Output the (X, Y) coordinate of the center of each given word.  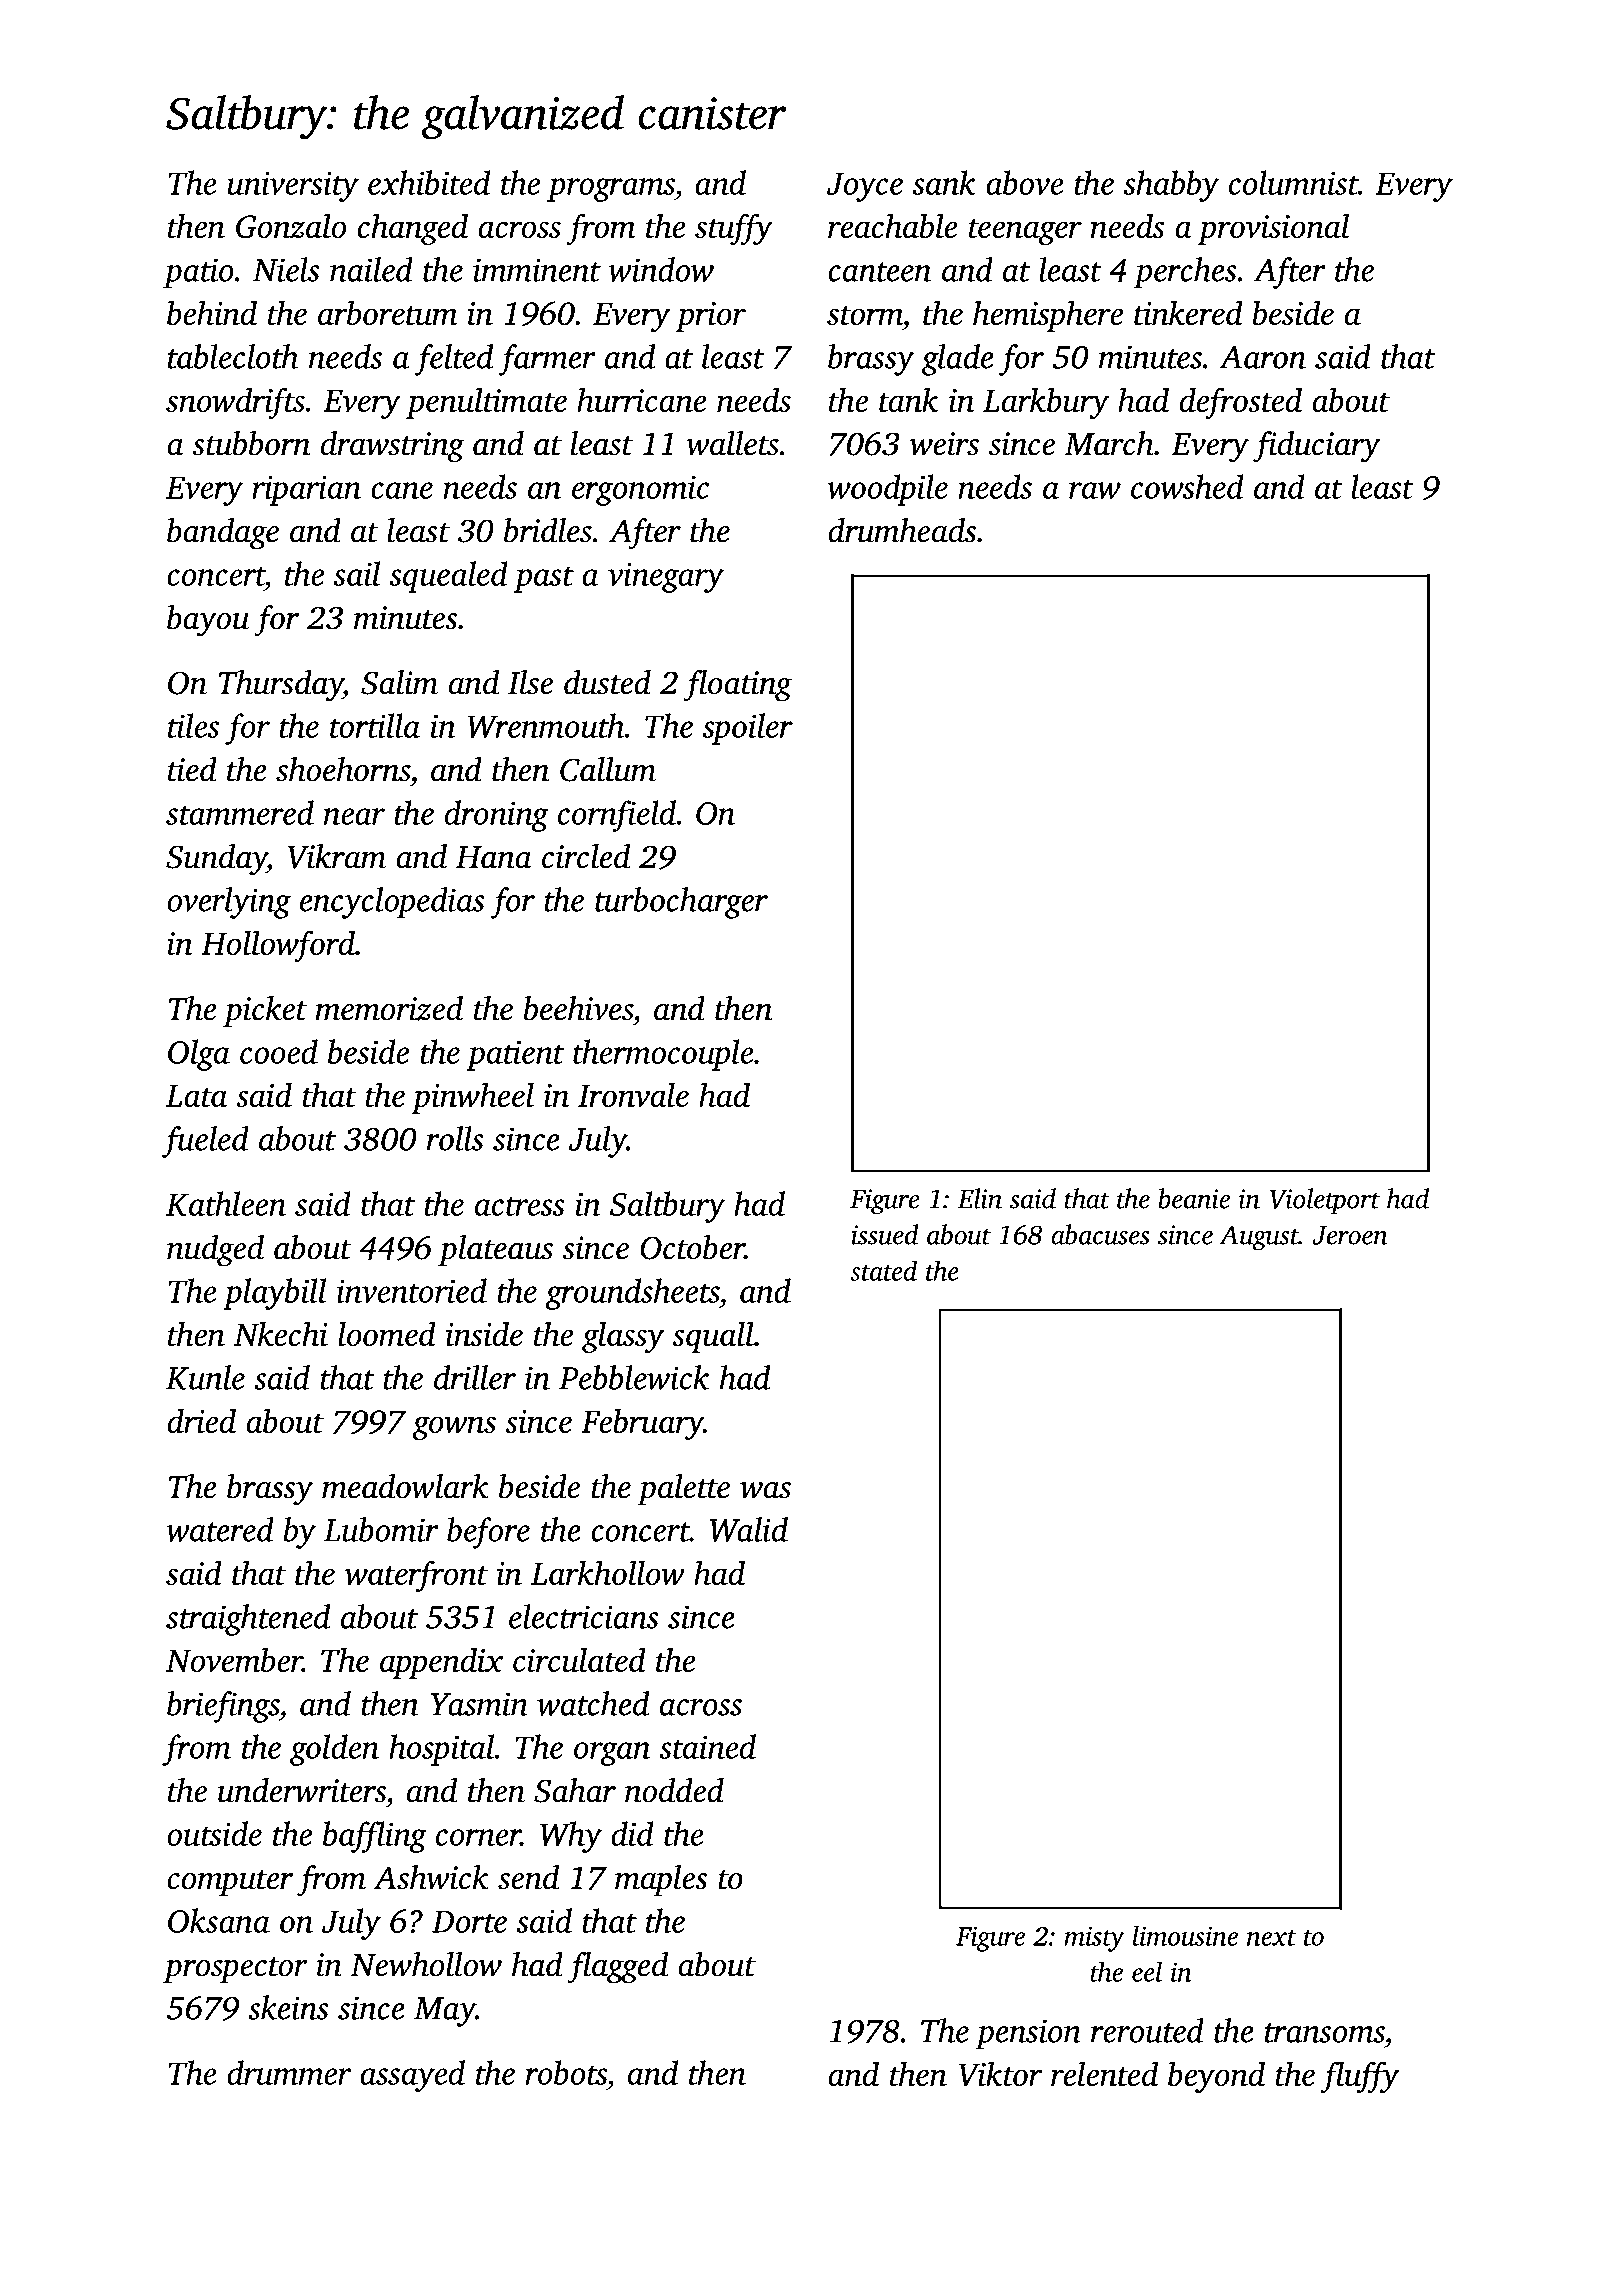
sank (944, 182)
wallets (732, 443)
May (445, 2012)
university (293, 187)
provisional (1274, 229)
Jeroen (1350, 1235)
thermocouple (663, 1055)
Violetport (1325, 1201)
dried (202, 1420)
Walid (749, 1529)
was (765, 1490)
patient (515, 1056)
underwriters (302, 1790)
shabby (1171, 186)
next (1271, 1938)
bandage (223, 534)
